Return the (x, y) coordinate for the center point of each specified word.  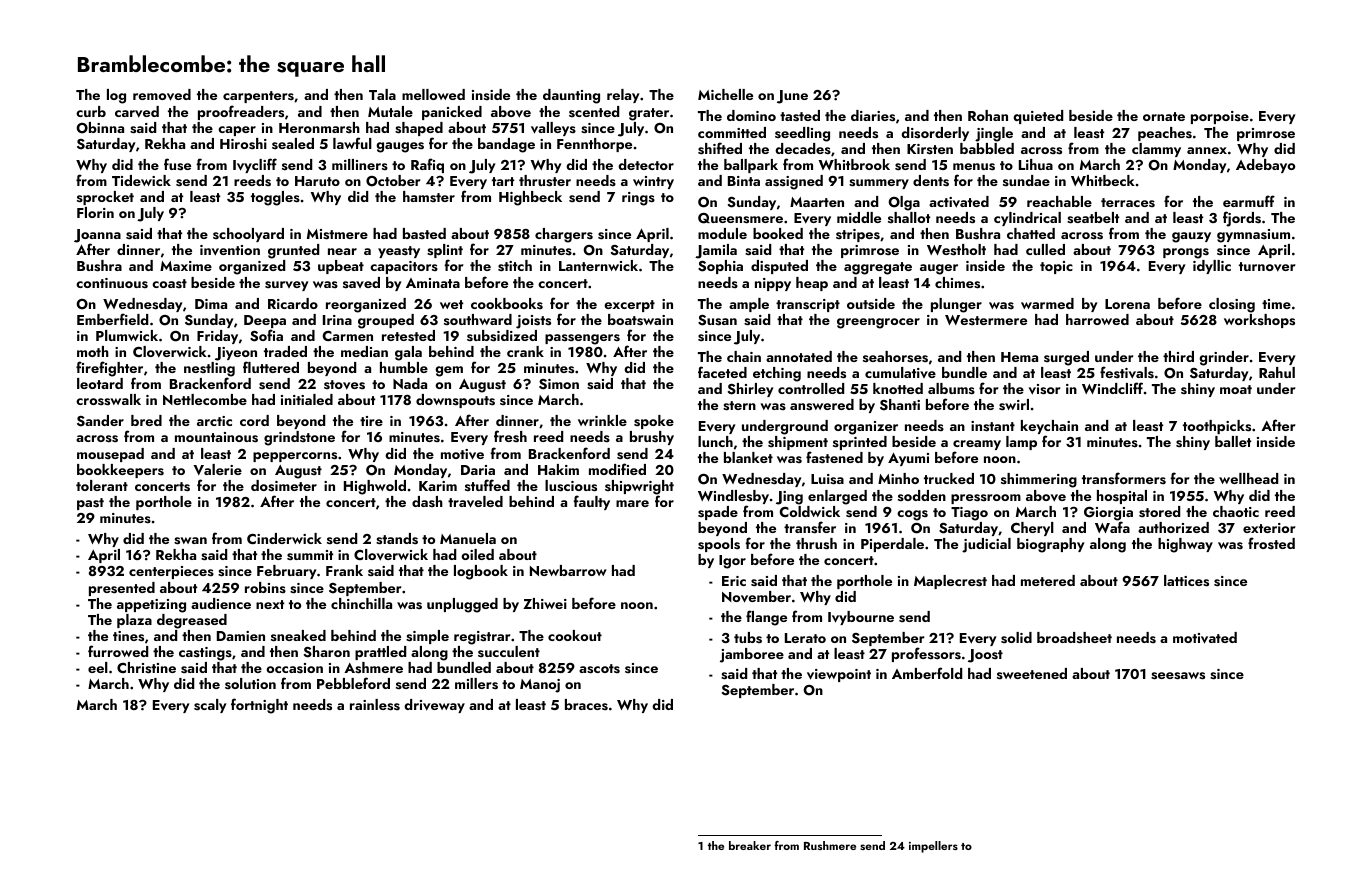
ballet (1233, 441)
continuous (112, 283)
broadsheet (1074, 637)
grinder (1224, 358)
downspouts (455, 401)
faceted (722, 372)
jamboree (752, 655)
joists (533, 322)
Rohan (988, 115)
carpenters (258, 97)
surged (1066, 358)
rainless (375, 705)
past (90, 504)
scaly (210, 706)
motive (462, 454)
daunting (571, 96)
